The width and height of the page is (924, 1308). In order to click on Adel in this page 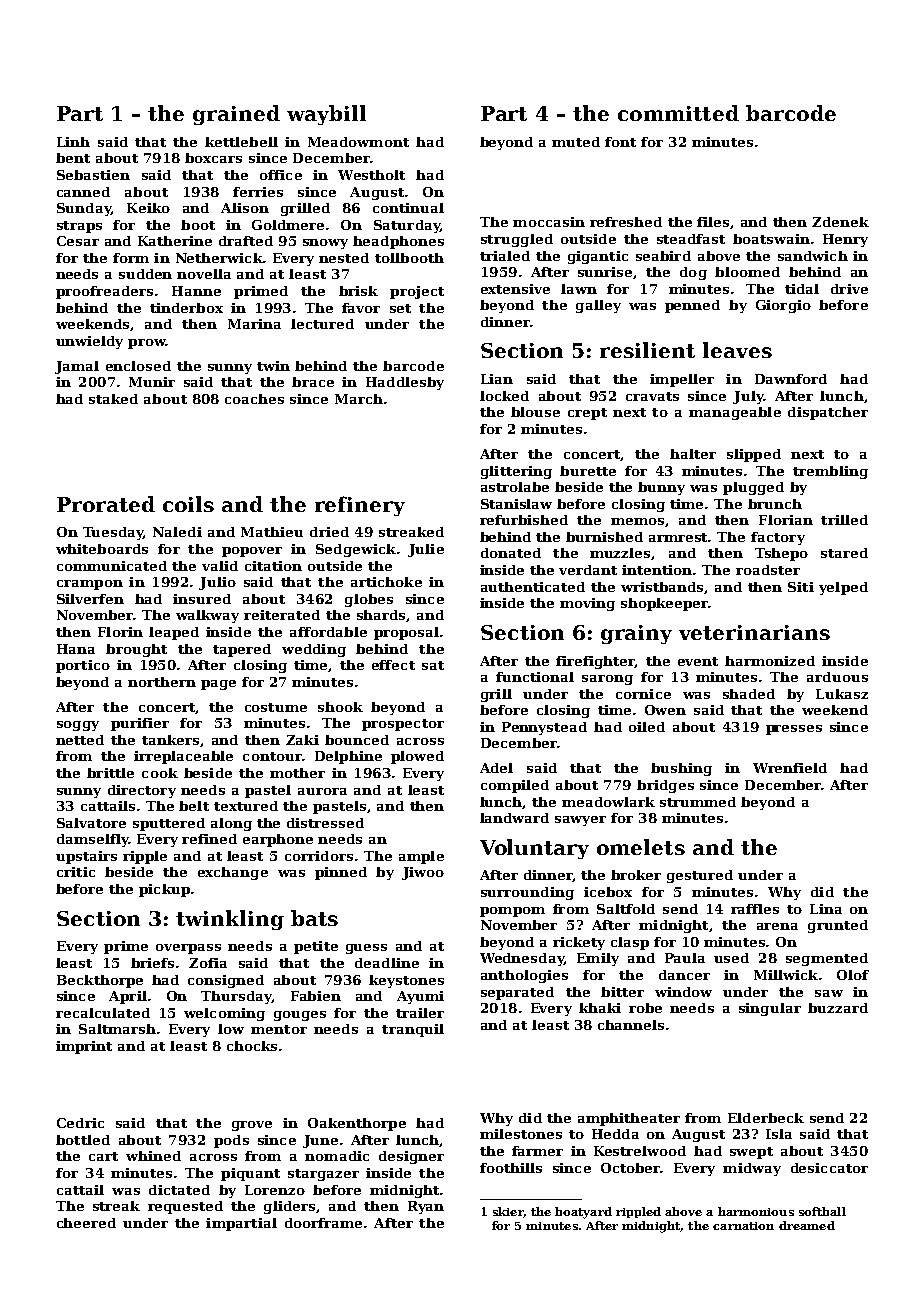, I will do `click(496, 768)`.
